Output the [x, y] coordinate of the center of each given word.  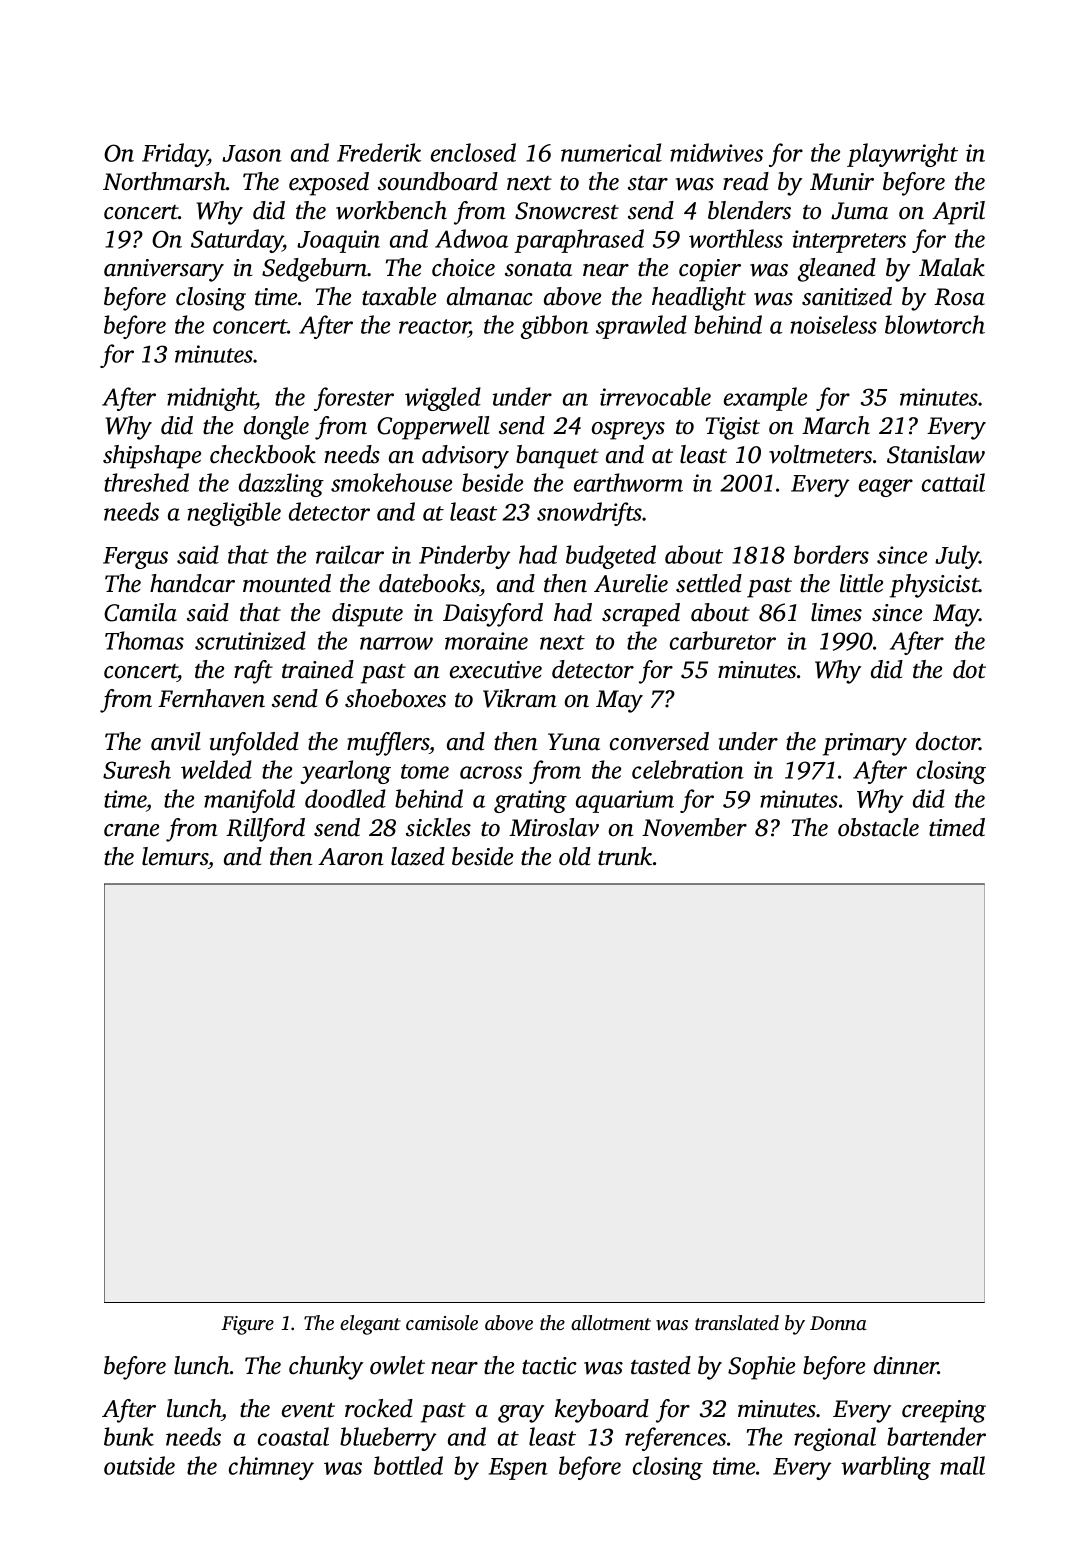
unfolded [254, 744]
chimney [271, 1468]
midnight [211, 399]
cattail [953, 482]
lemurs [175, 856]
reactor [434, 328]
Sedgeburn [315, 270]
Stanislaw [936, 454]
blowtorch [935, 324]
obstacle [878, 827]
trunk [625, 856]
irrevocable [655, 396]
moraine [486, 641]
